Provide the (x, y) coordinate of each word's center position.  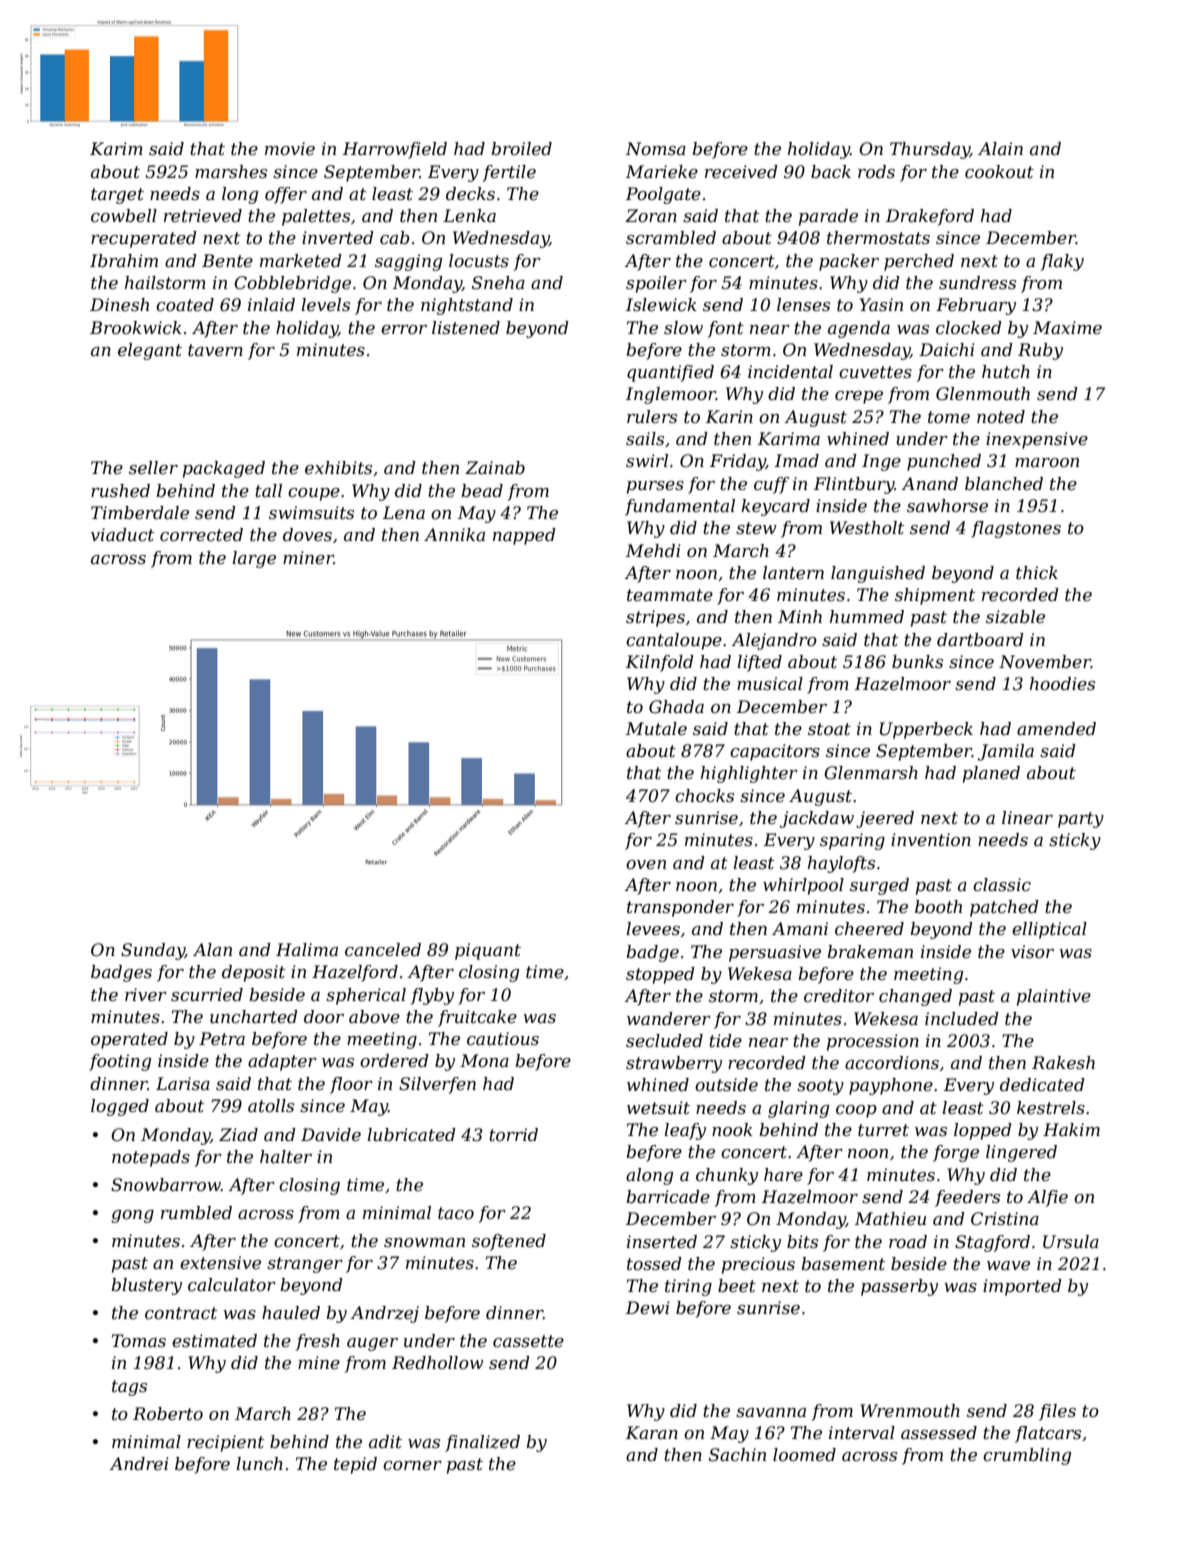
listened (466, 328)
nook (732, 1130)
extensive (220, 1263)
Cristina (1005, 1218)
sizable (1015, 617)
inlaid (271, 304)
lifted (759, 663)
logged (120, 1107)
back (831, 171)
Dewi (648, 1308)
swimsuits (311, 513)
